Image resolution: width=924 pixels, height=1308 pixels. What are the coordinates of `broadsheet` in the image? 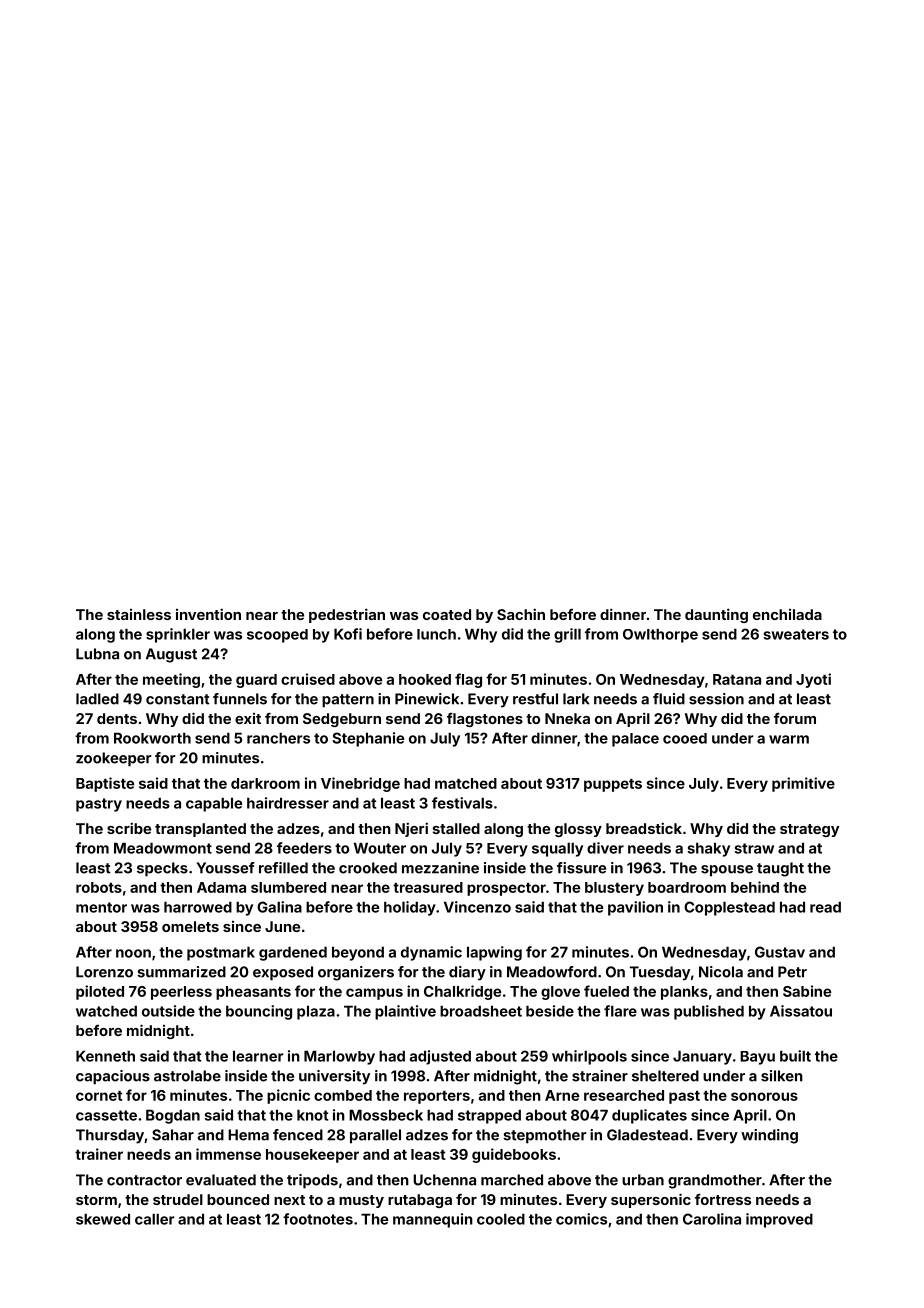 It's located at (481, 1011).
